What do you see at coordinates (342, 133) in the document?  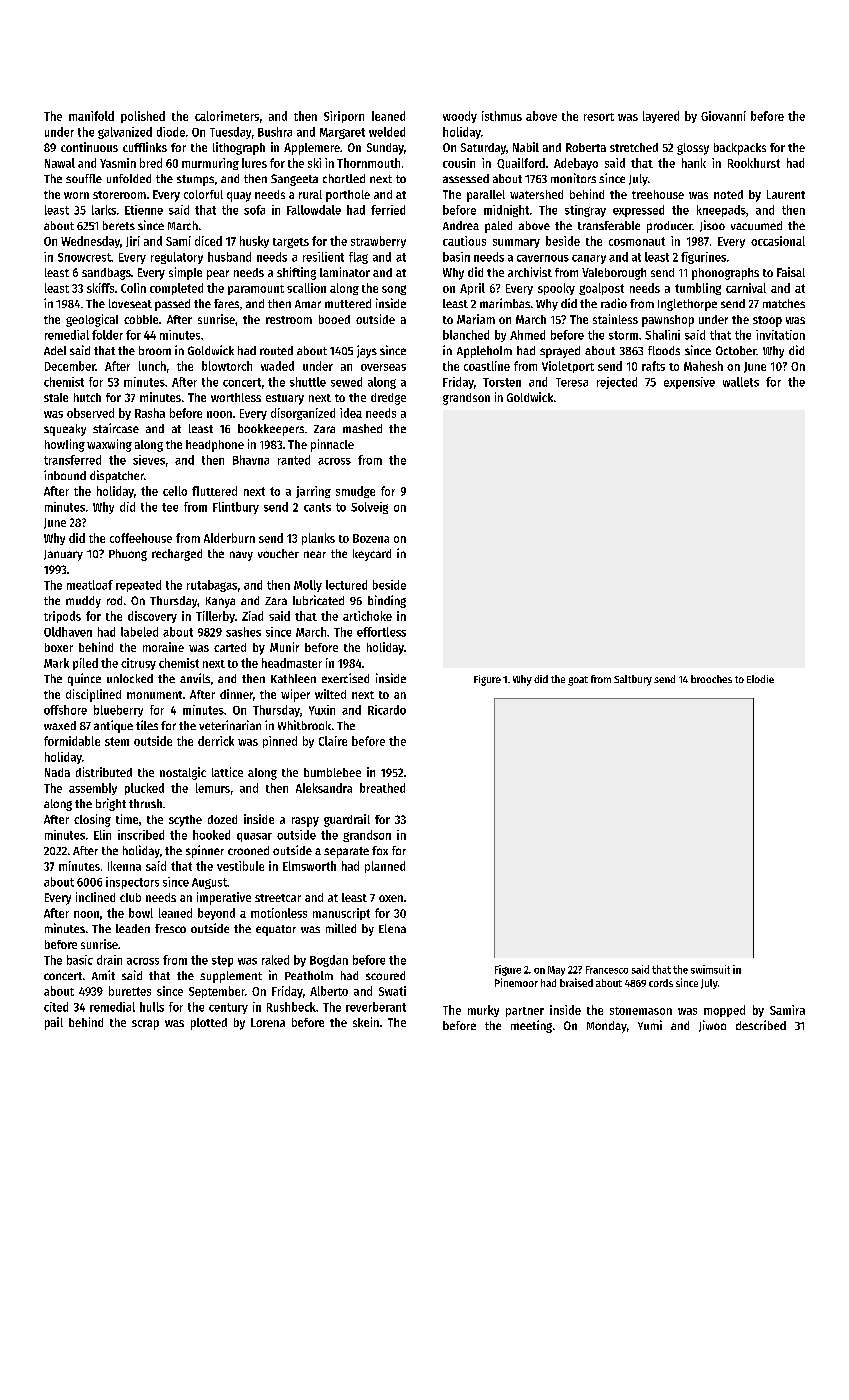 I see `Margaret` at bounding box center [342, 133].
